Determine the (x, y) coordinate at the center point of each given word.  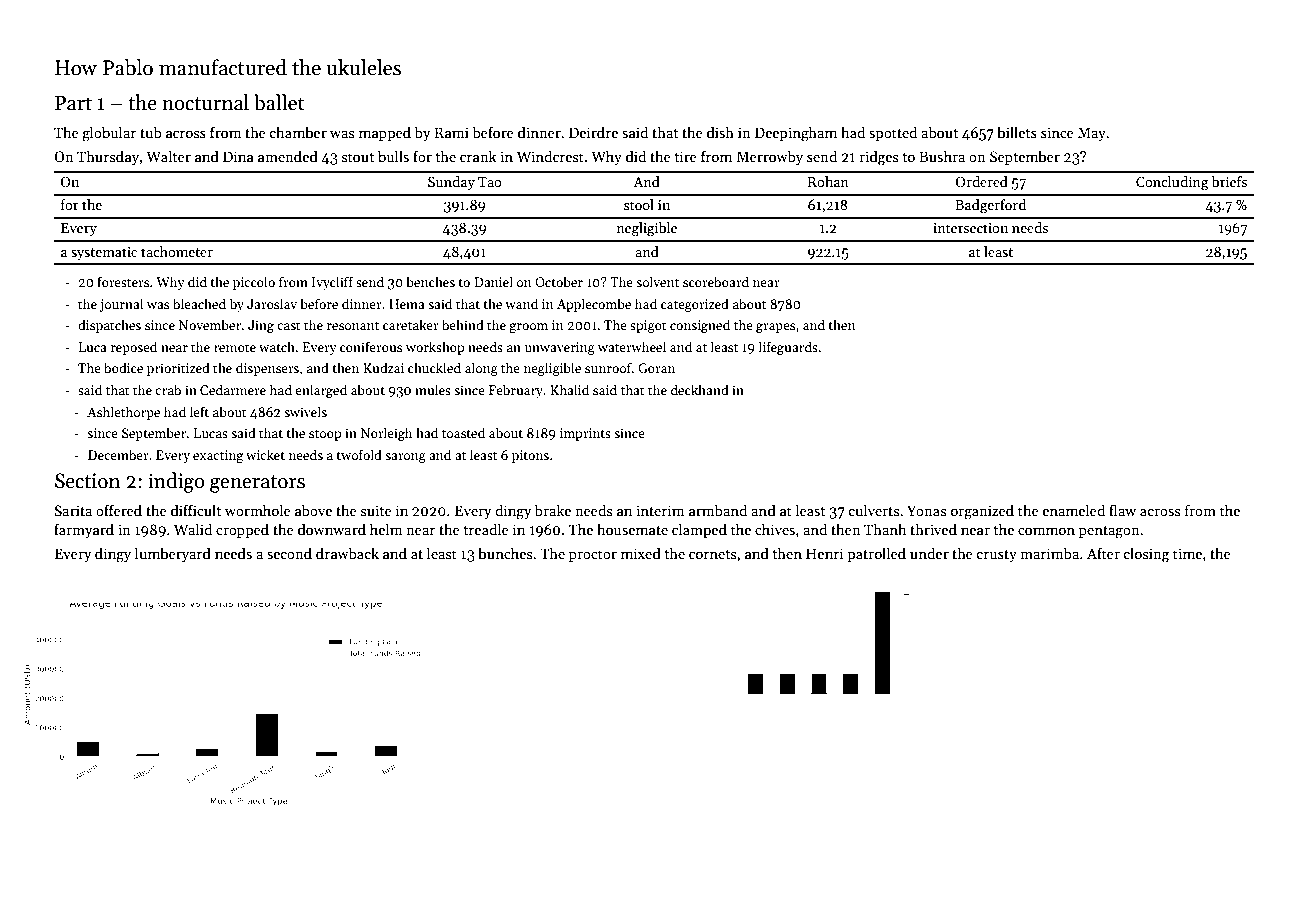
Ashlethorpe (123, 413)
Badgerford (990, 206)
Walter (168, 156)
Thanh (885, 529)
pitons (530, 456)
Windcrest (550, 156)
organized (982, 512)
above (313, 510)
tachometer (177, 251)
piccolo (254, 283)
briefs (1229, 181)
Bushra (942, 156)
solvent (657, 281)
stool (639, 204)
